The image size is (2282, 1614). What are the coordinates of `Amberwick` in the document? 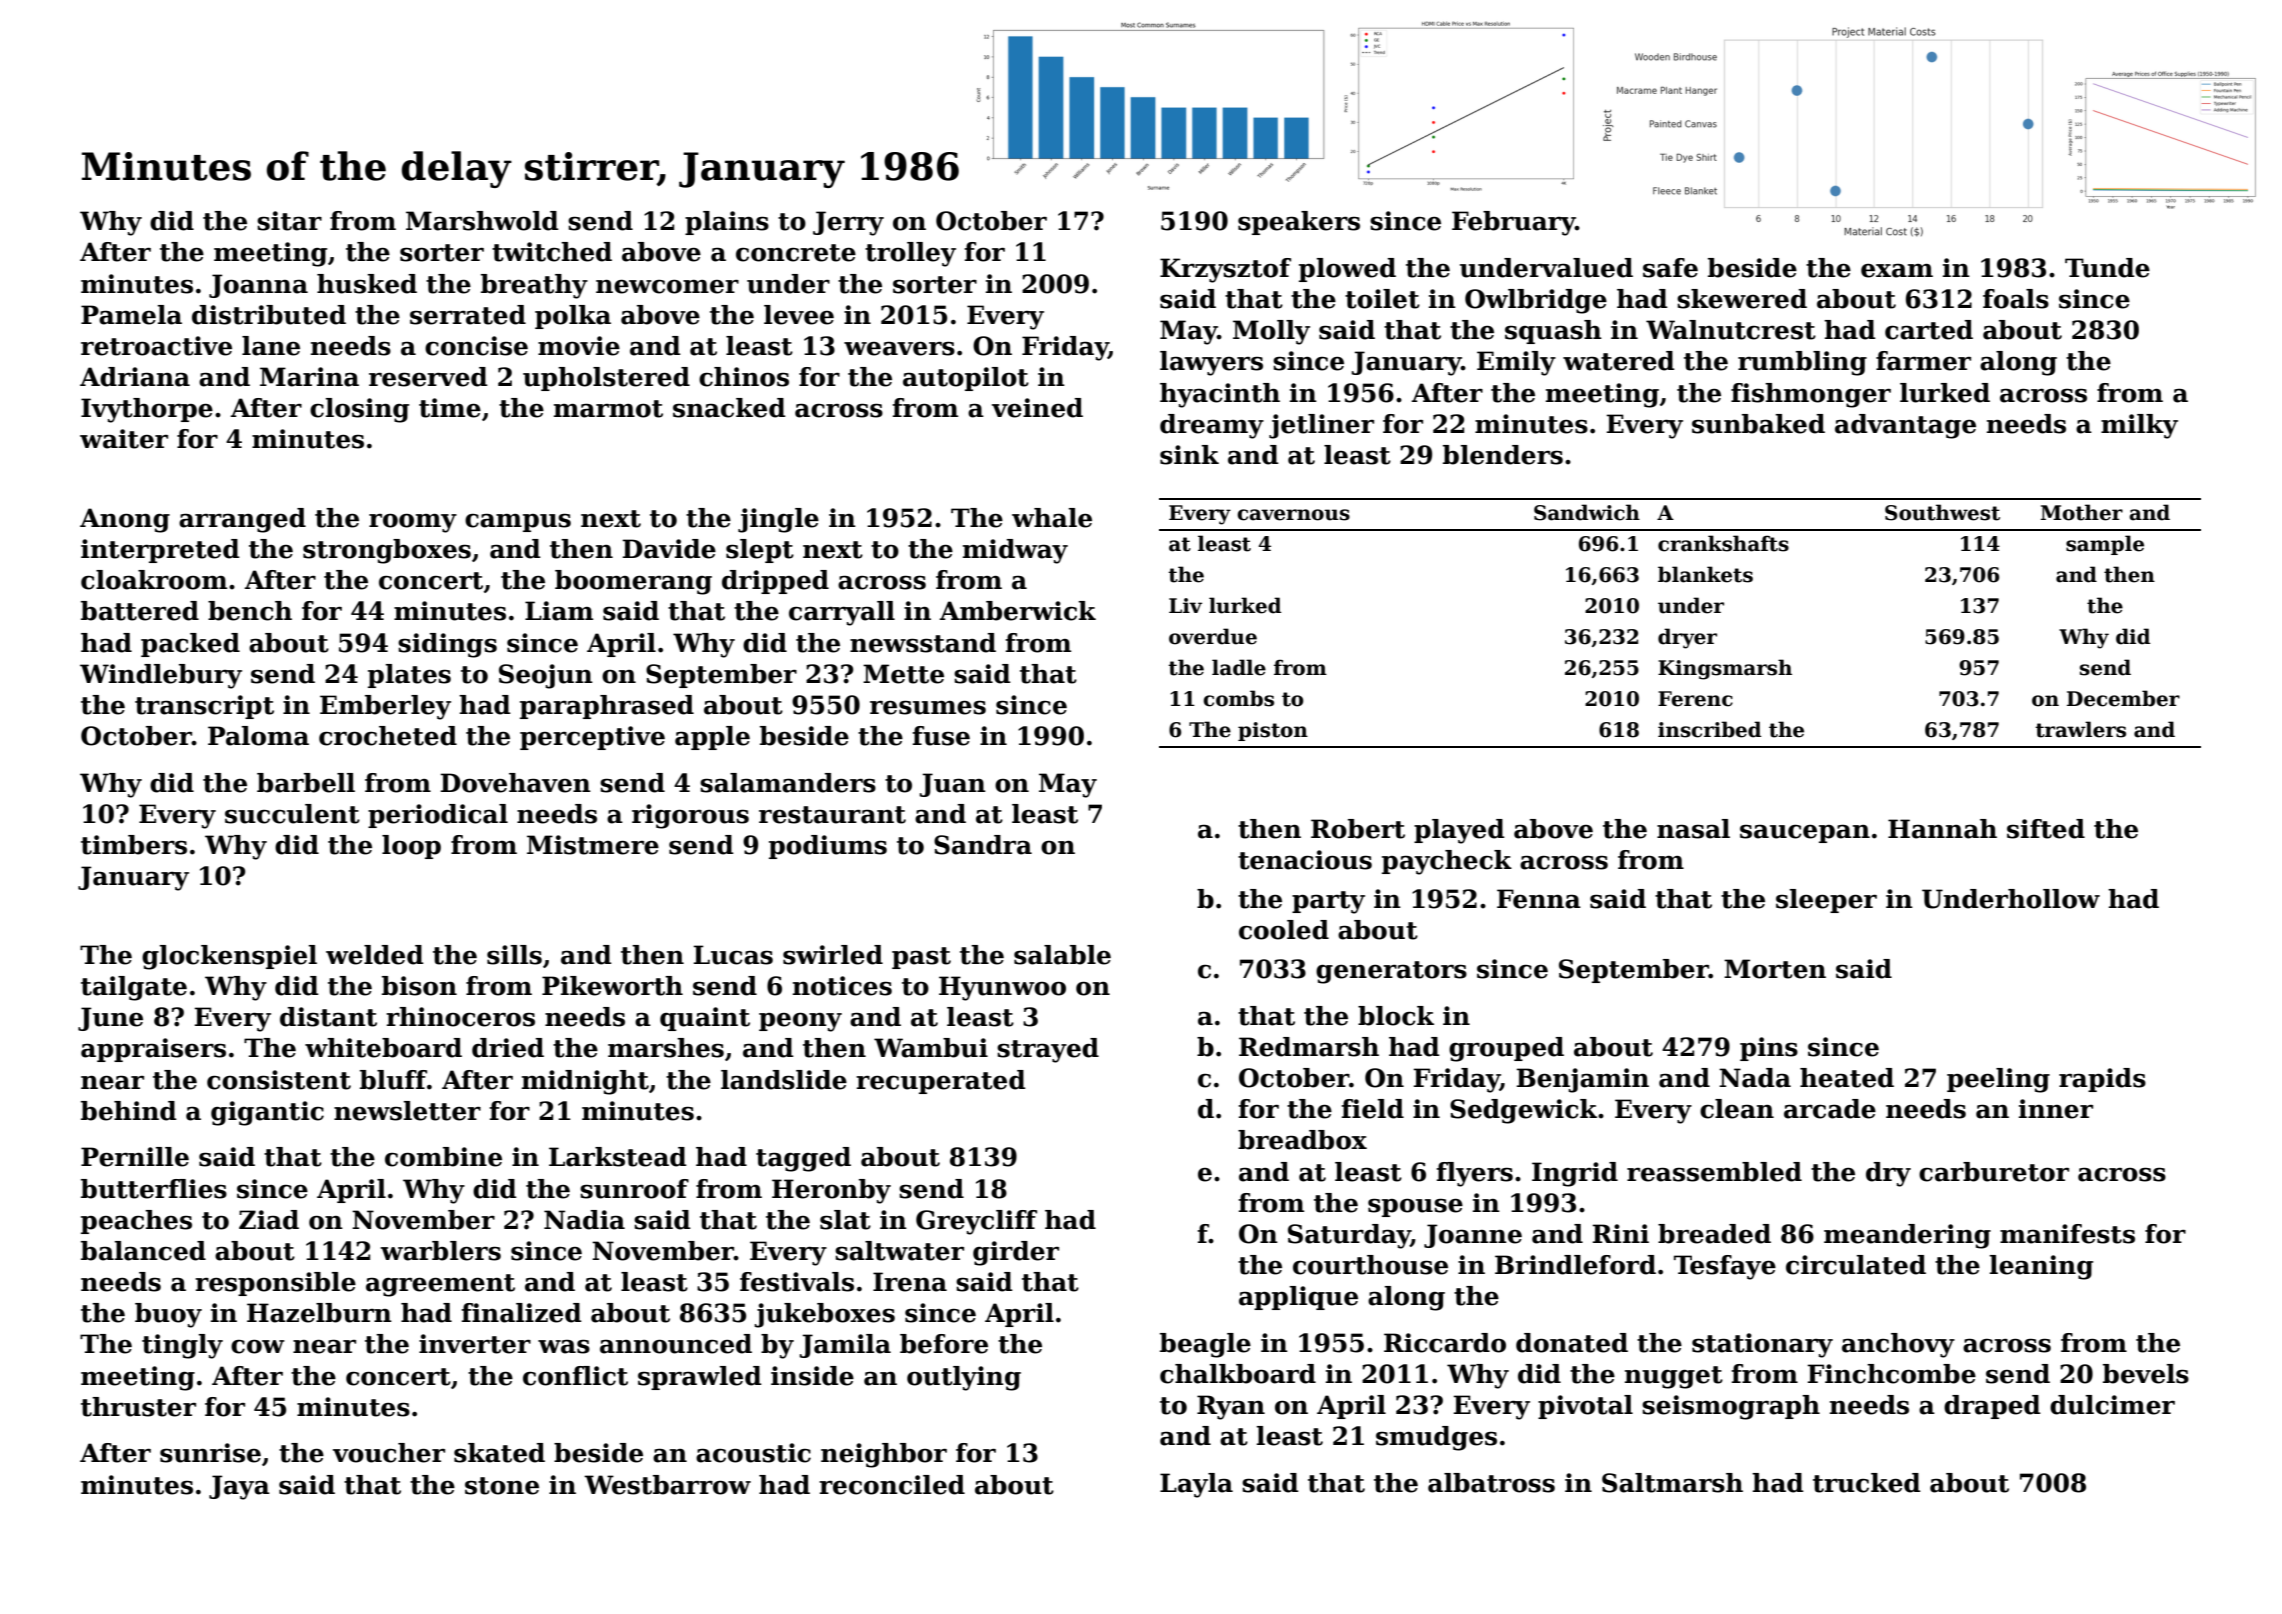 It's located at (1017, 611).
